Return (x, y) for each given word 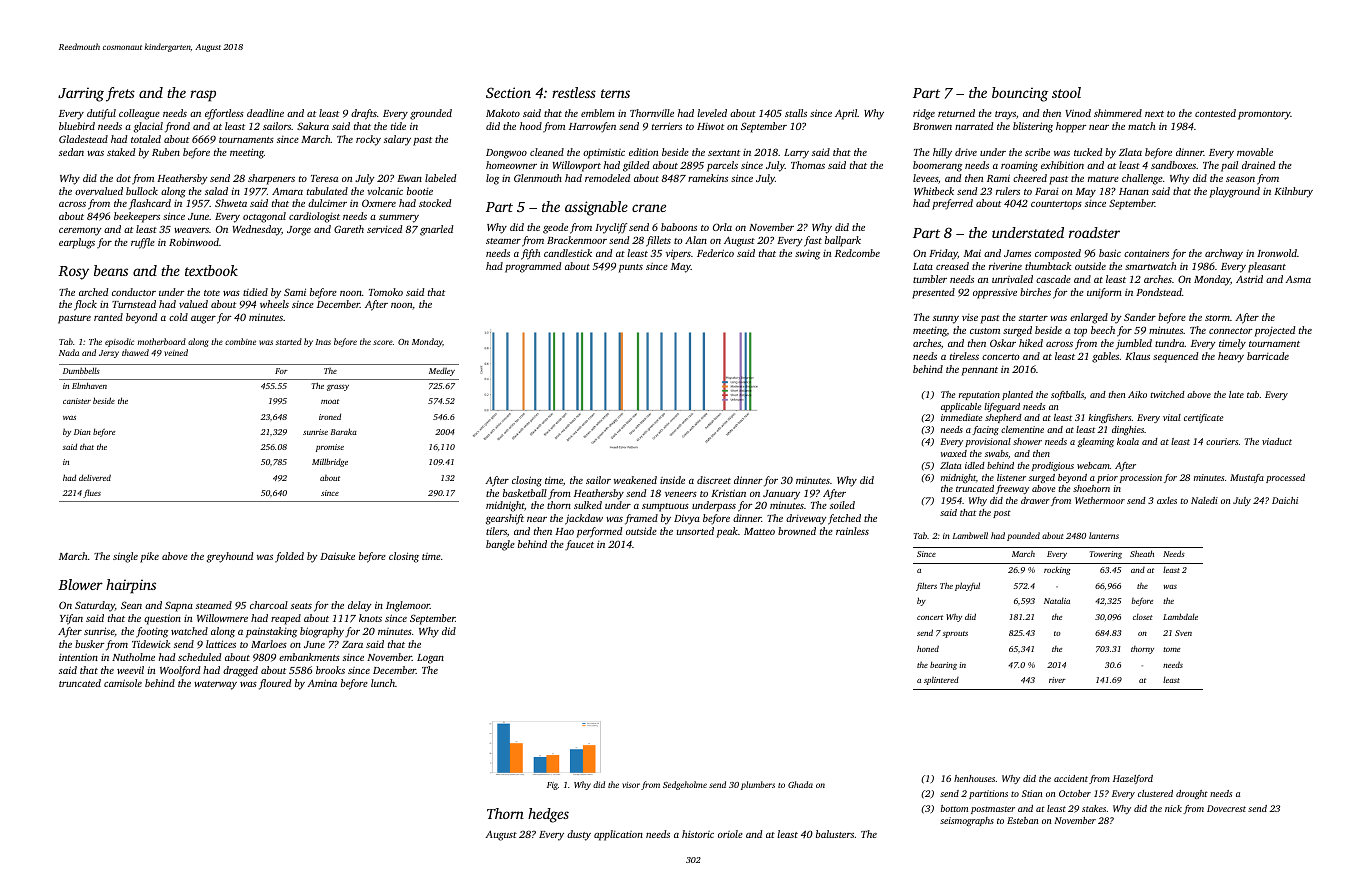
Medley (442, 372)
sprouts (955, 634)
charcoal (269, 605)
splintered (941, 681)
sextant (724, 153)
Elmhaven (89, 385)
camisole (123, 683)
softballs (1067, 395)
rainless (852, 531)
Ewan (409, 178)
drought (1192, 794)
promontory (1264, 115)
